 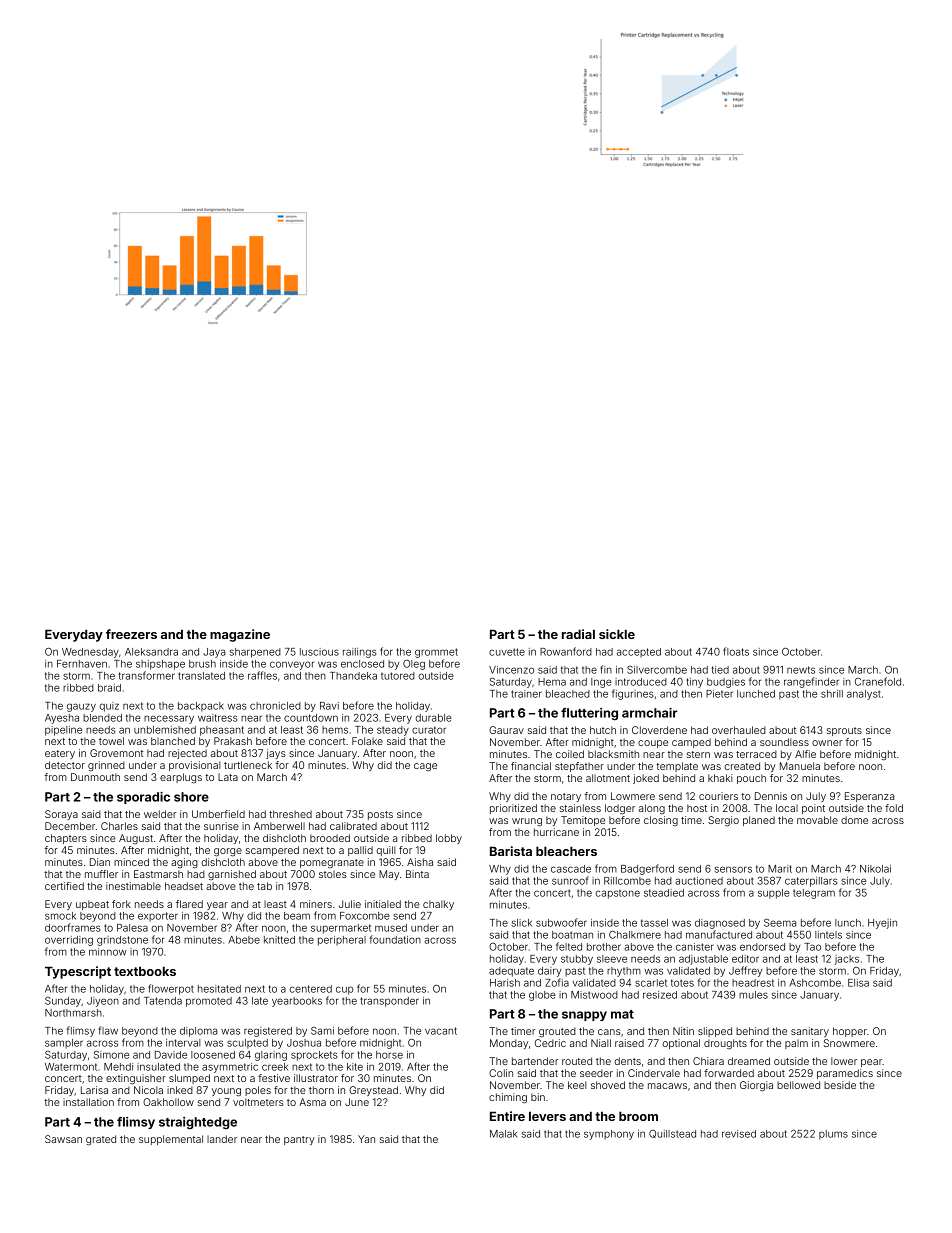 What do you see at coordinates (441, 1031) in the image?
I see `vacant` at bounding box center [441, 1031].
